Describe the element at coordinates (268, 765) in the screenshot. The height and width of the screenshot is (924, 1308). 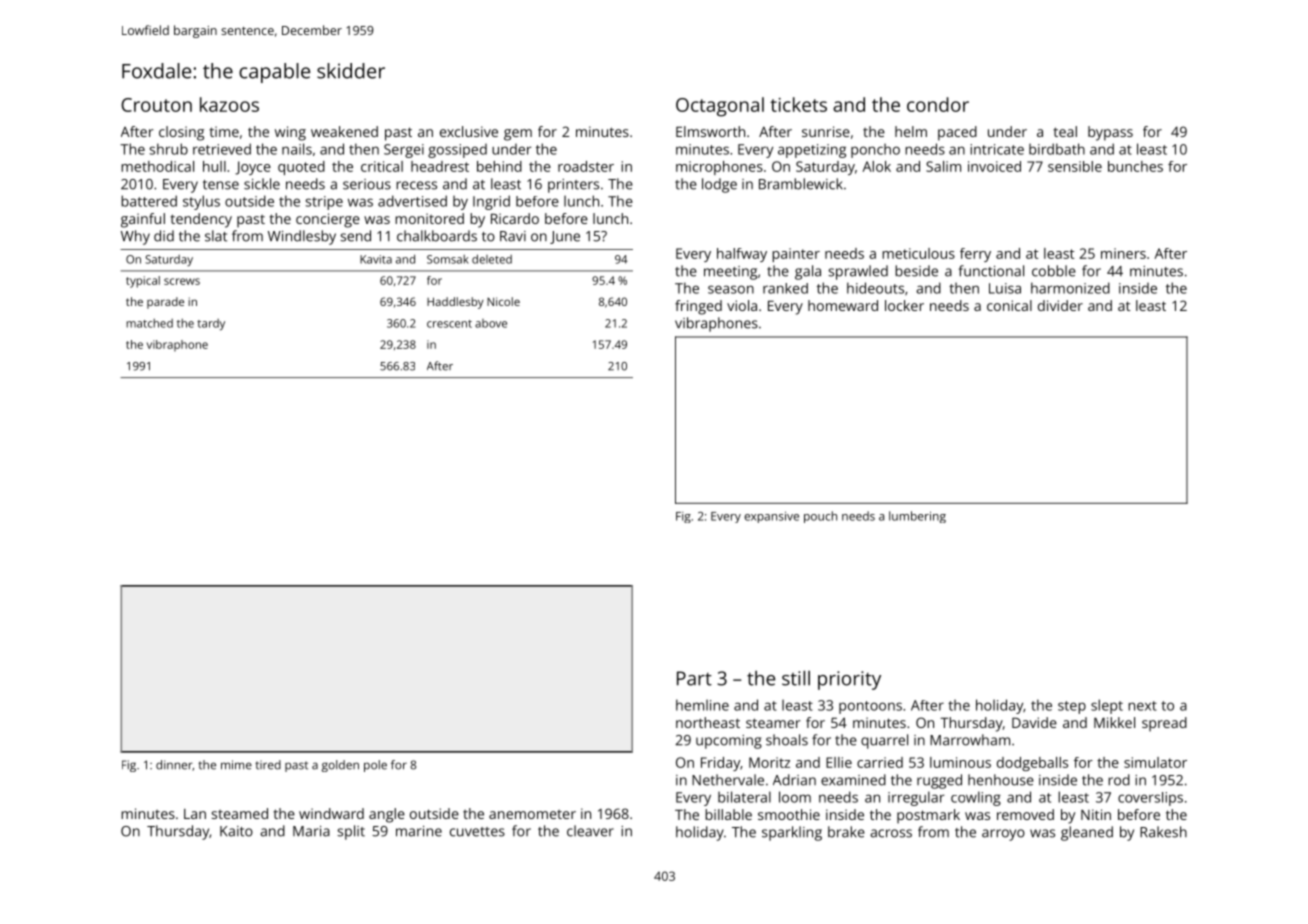
I see `tired` at that location.
